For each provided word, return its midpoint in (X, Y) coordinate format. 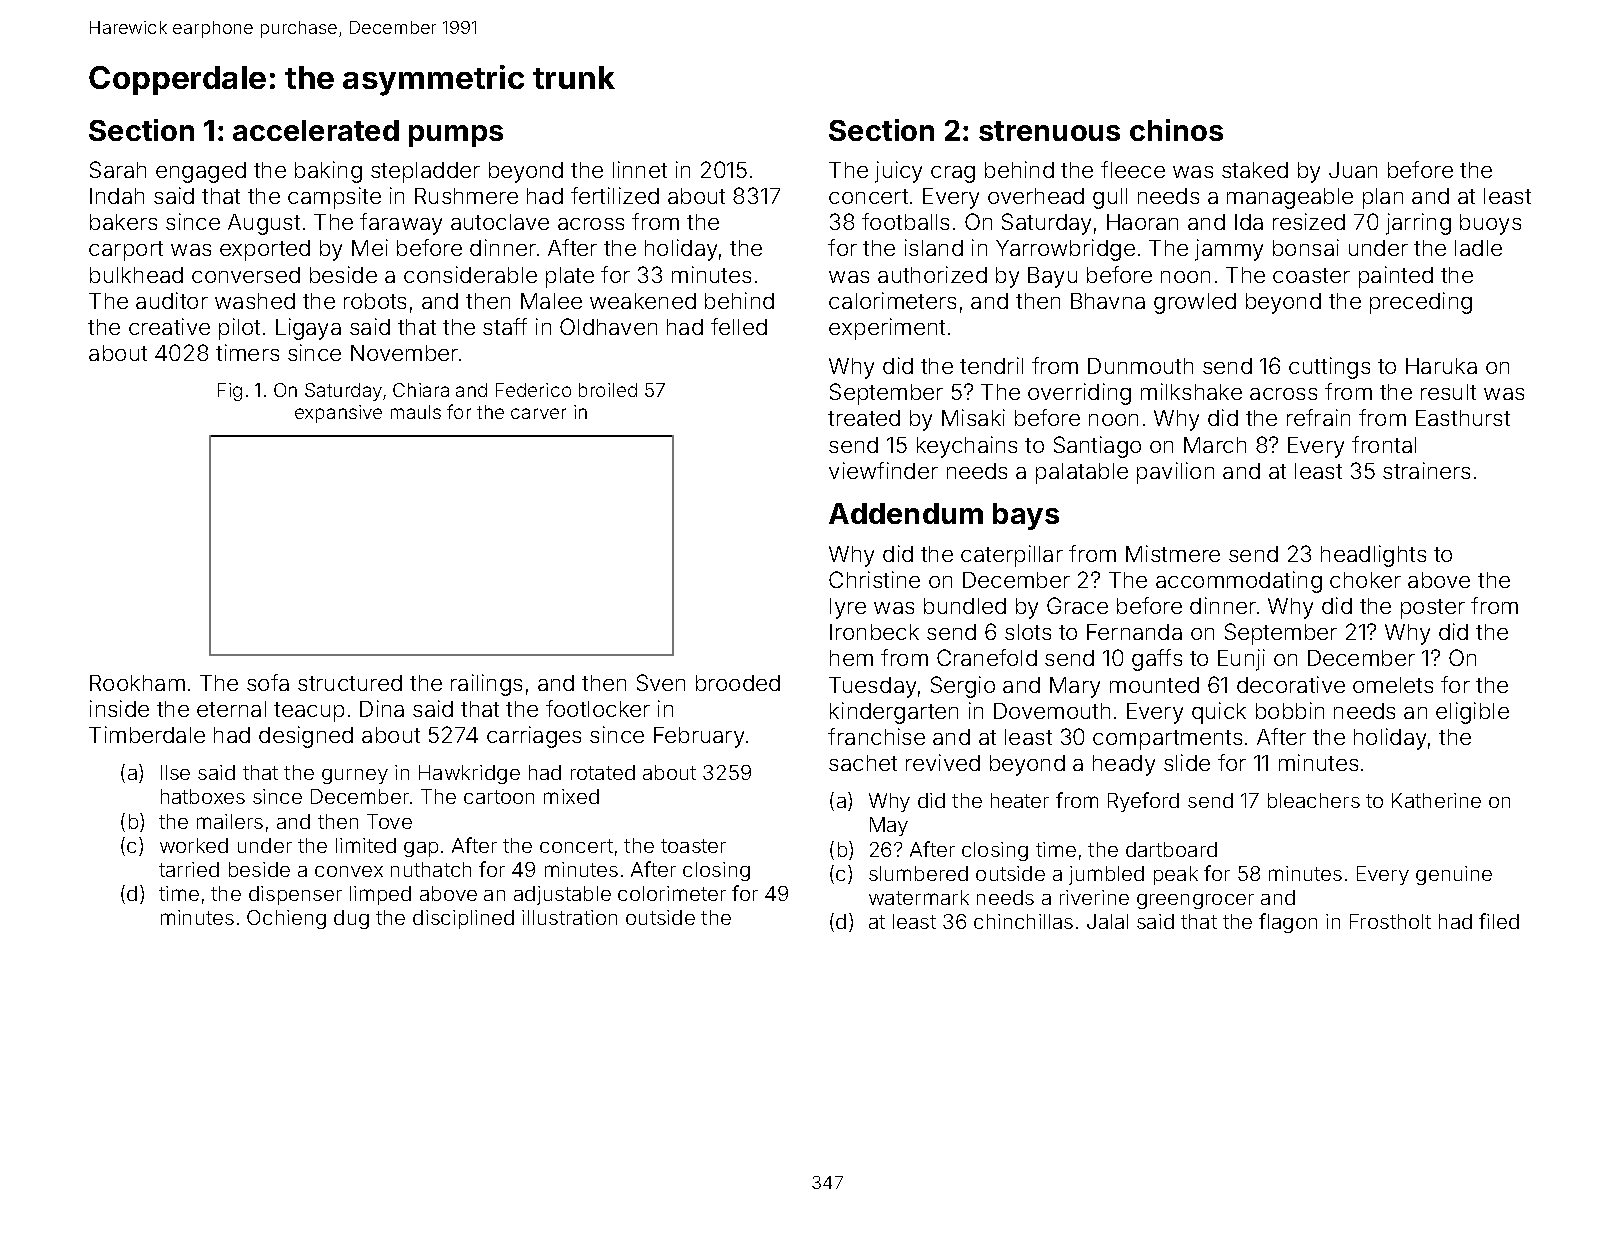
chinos (1176, 130)
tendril (991, 365)
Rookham (137, 683)
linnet (640, 169)
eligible (1472, 713)
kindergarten (894, 713)
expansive (338, 414)
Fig (230, 392)
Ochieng (286, 919)
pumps (456, 136)
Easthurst (1463, 418)
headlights (1373, 556)
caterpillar (1012, 556)
